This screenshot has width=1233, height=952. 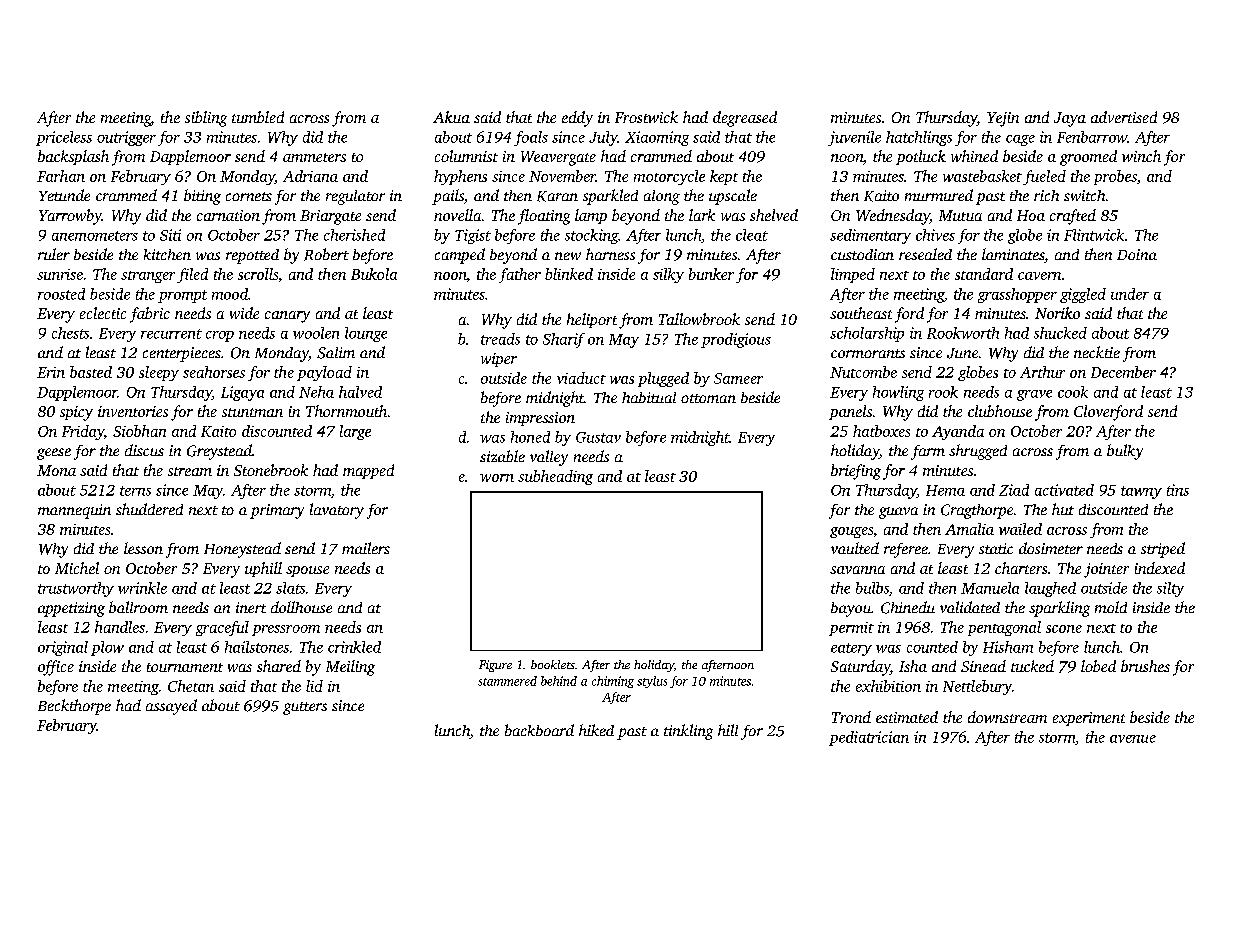 I want to click on centerpieces, so click(x=182, y=354).
